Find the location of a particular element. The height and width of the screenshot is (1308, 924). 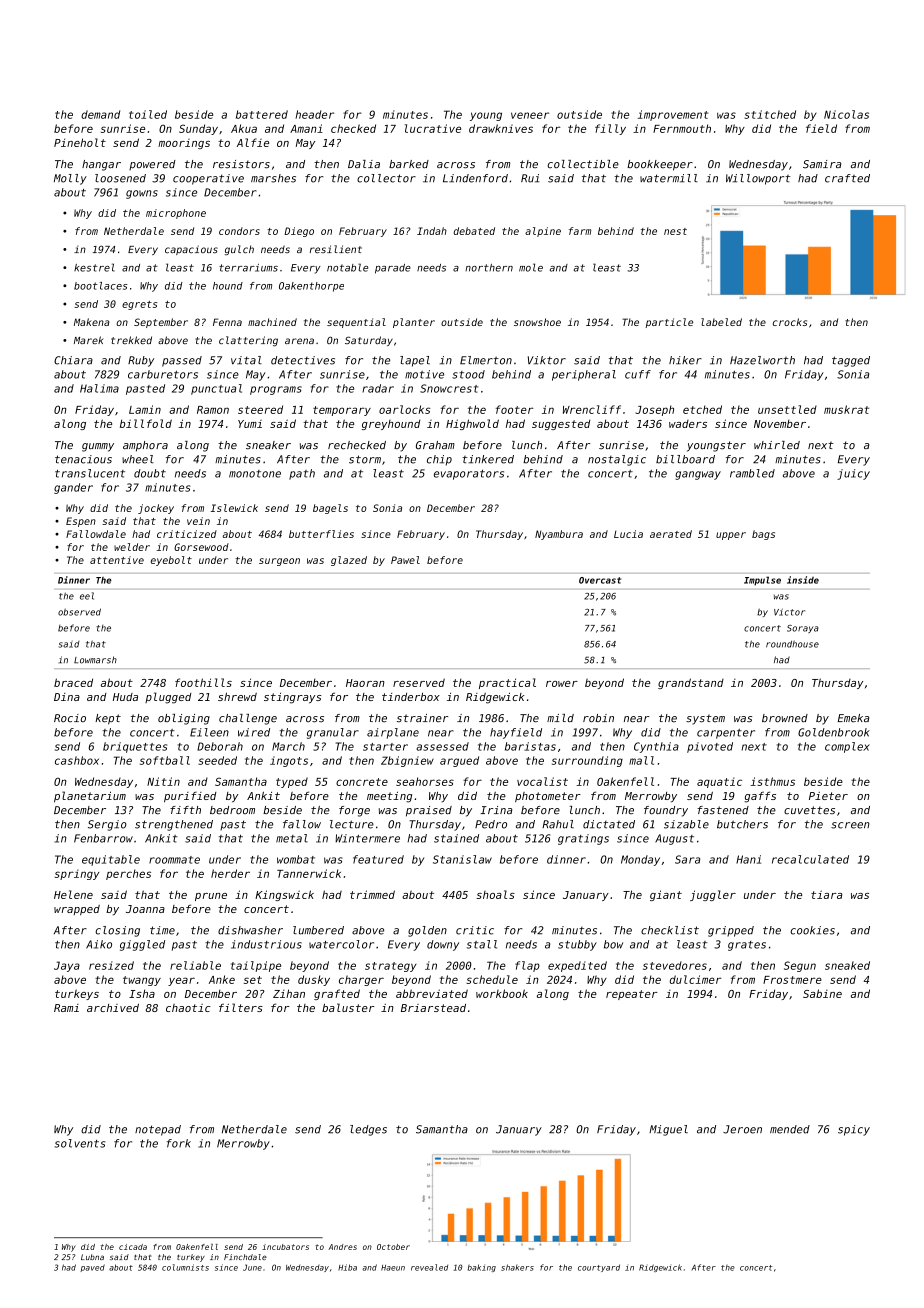

veneer is located at coordinates (530, 115).
